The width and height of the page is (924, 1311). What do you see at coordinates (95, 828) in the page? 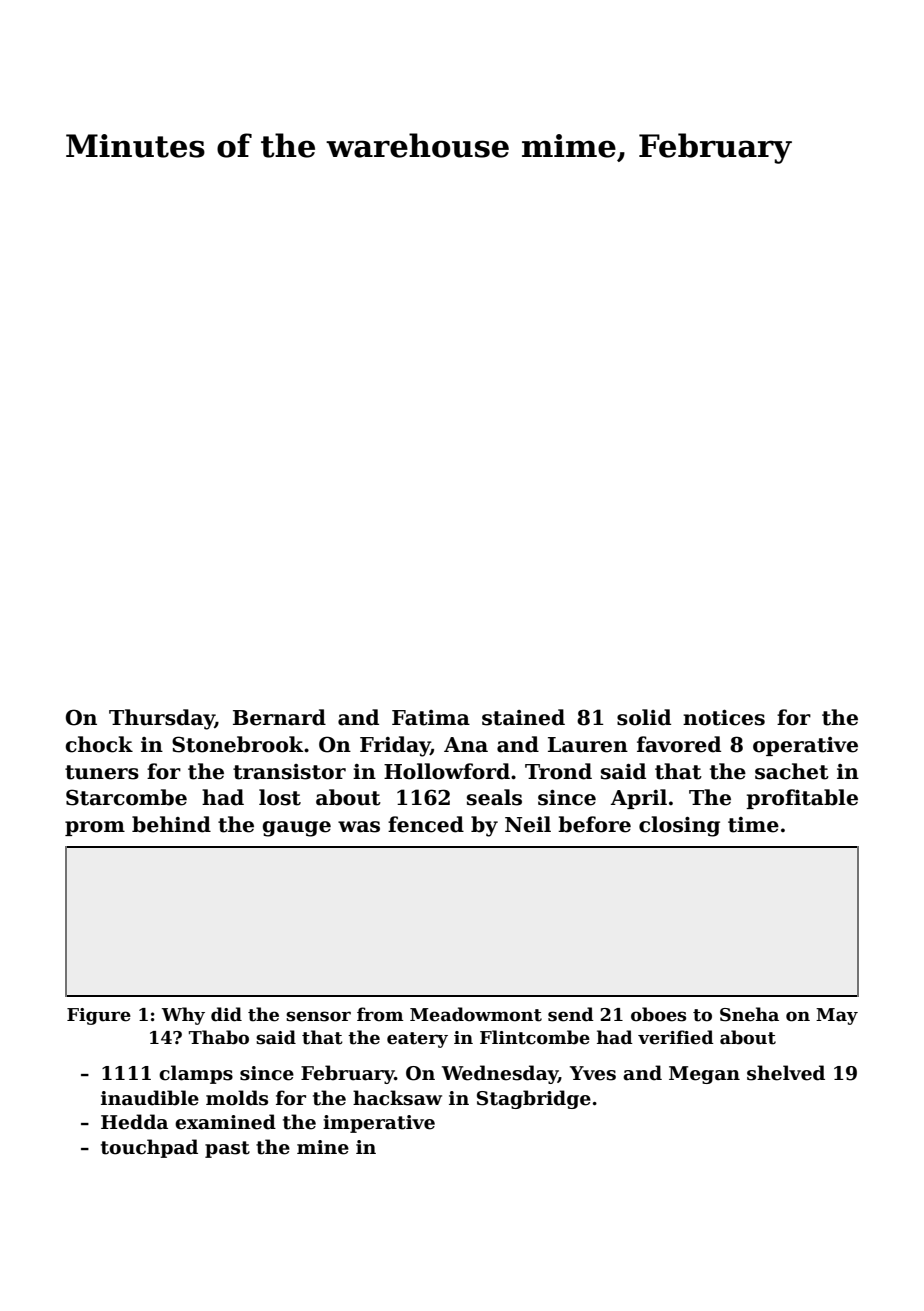
I see `prom` at bounding box center [95, 828].
